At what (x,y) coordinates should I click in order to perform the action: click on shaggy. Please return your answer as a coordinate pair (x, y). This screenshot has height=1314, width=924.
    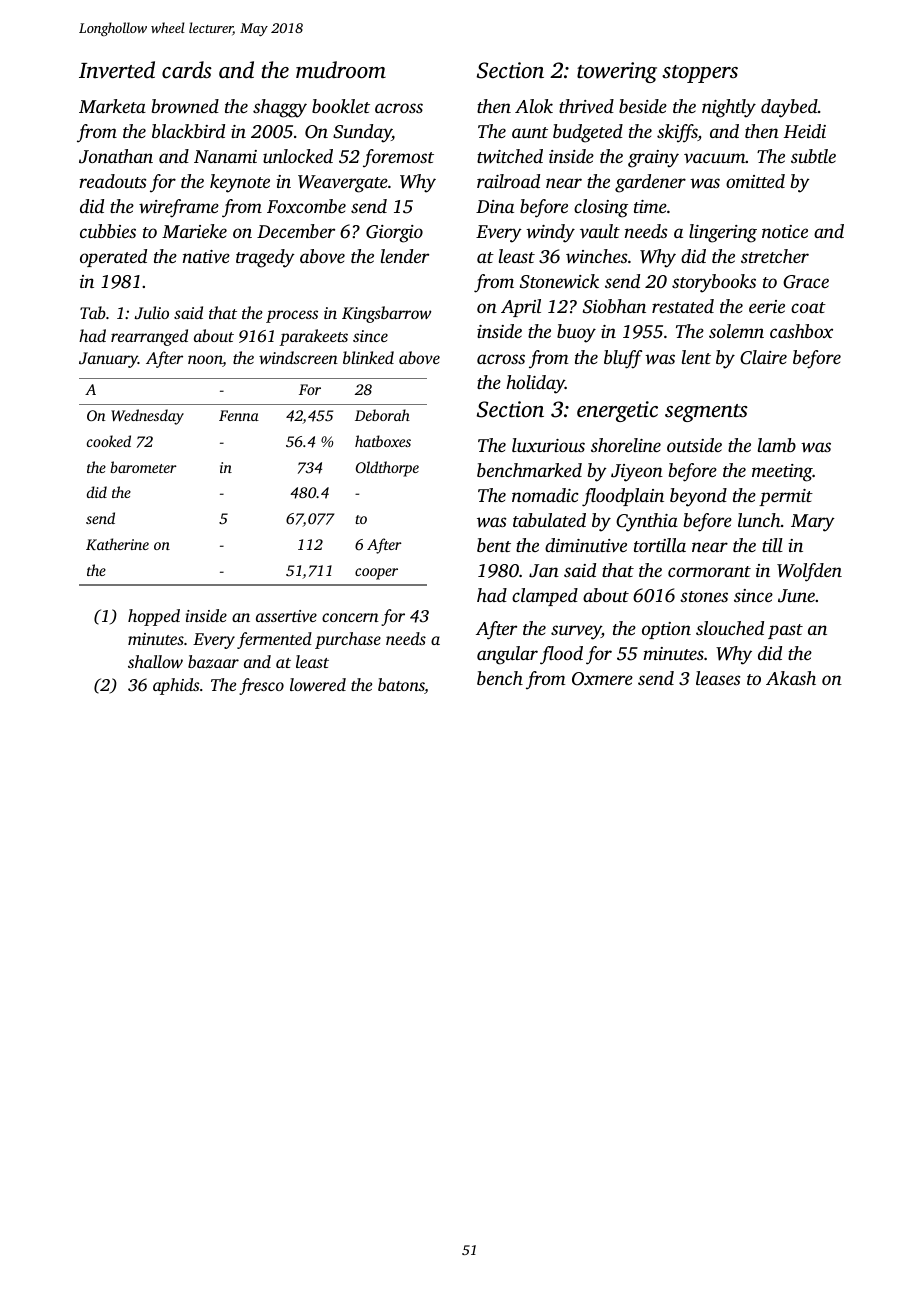
    Looking at the image, I should click on (280, 108).
